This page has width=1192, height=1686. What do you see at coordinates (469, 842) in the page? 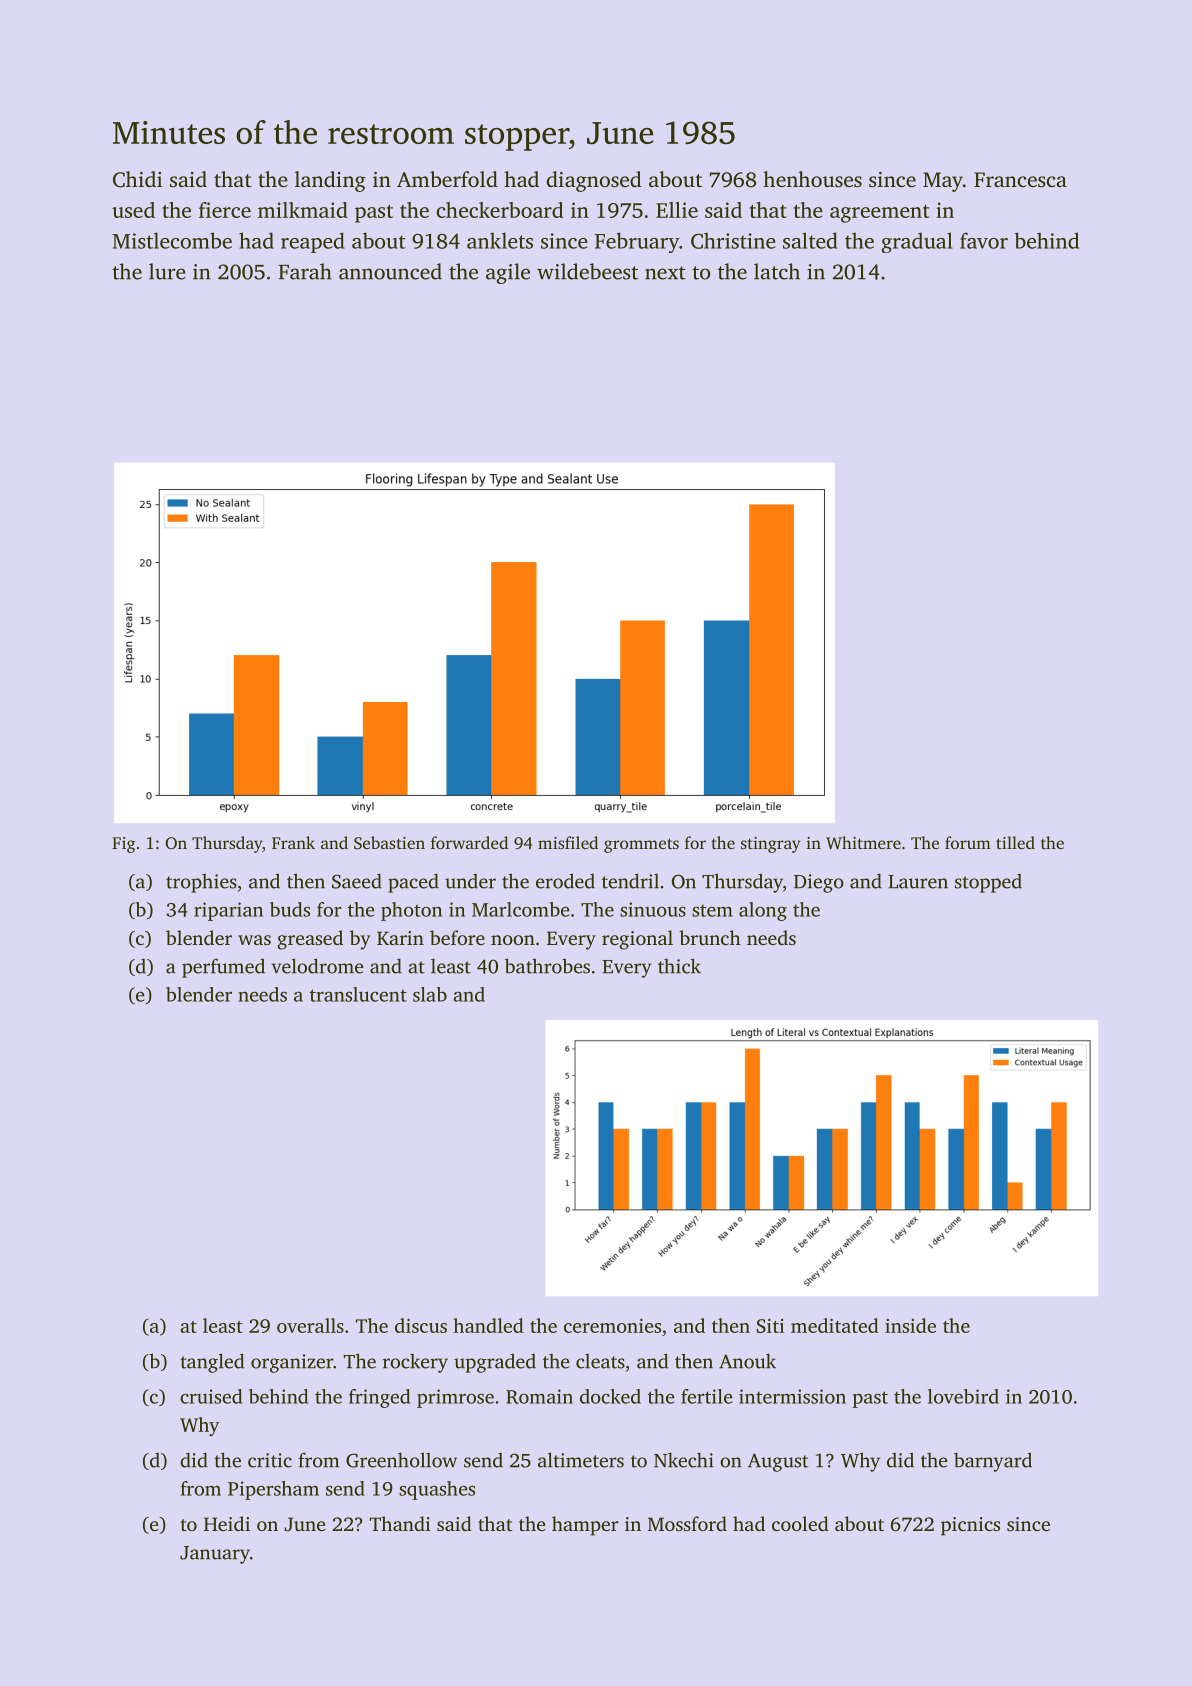
I see `forwarded` at bounding box center [469, 842].
